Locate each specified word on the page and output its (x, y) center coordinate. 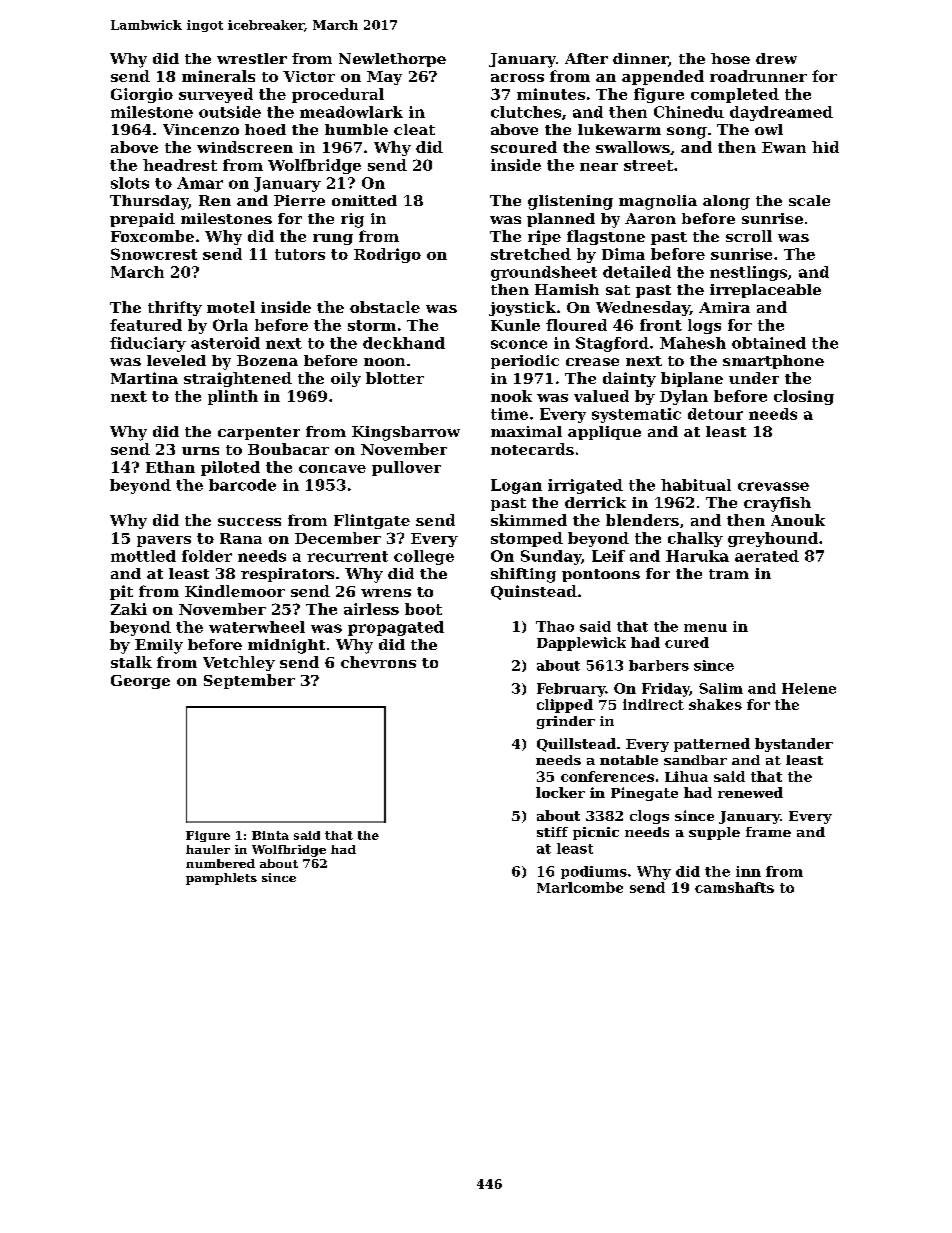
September (249, 681)
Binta (270, 835)
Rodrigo (387, 255)
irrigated (585, 486)
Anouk (798, 520)
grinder (566, 722)
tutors (300, 254)
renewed (750, 792)
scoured (524, 147)
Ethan (170, 467)
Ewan (784, 147)
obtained (769, 343)
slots (130, 183)
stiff (552, 832)
